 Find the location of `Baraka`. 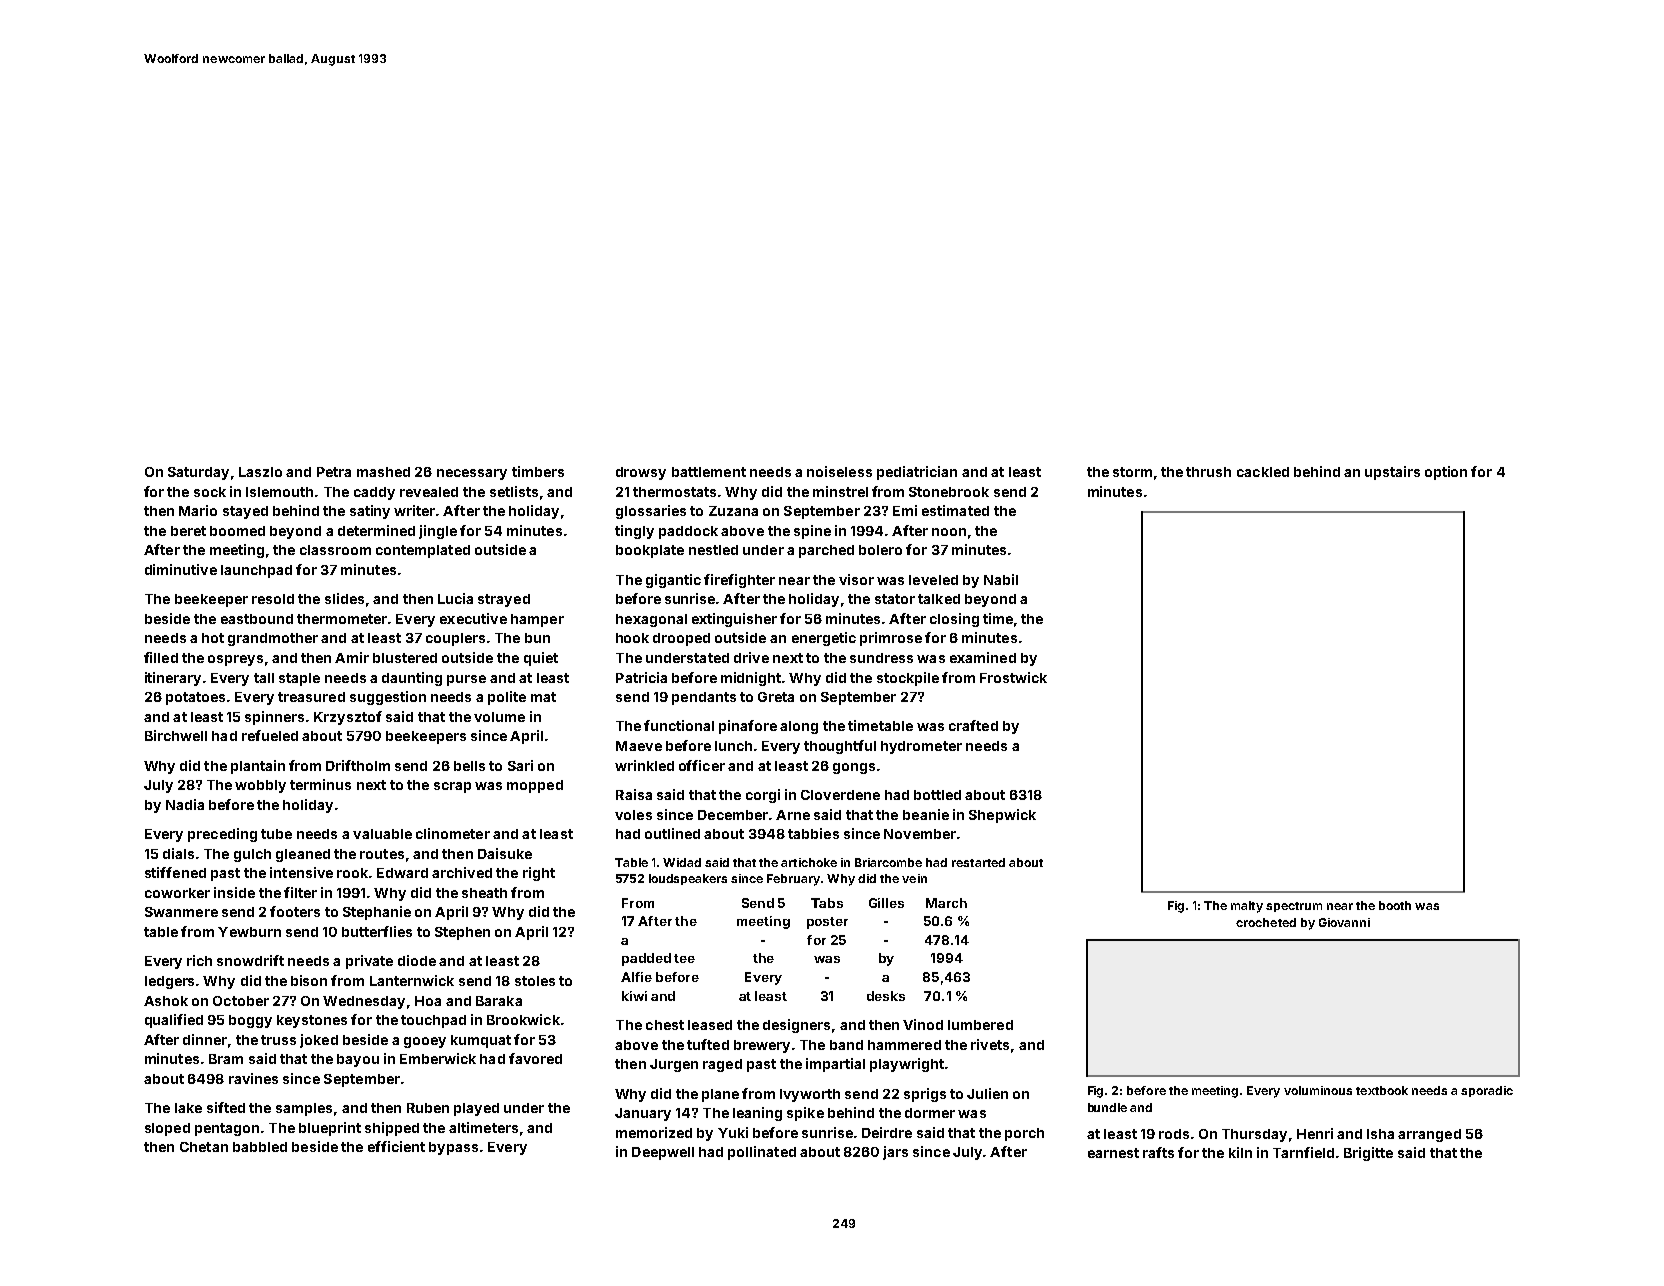

Baraka is located at coordinates (499, 1001).
